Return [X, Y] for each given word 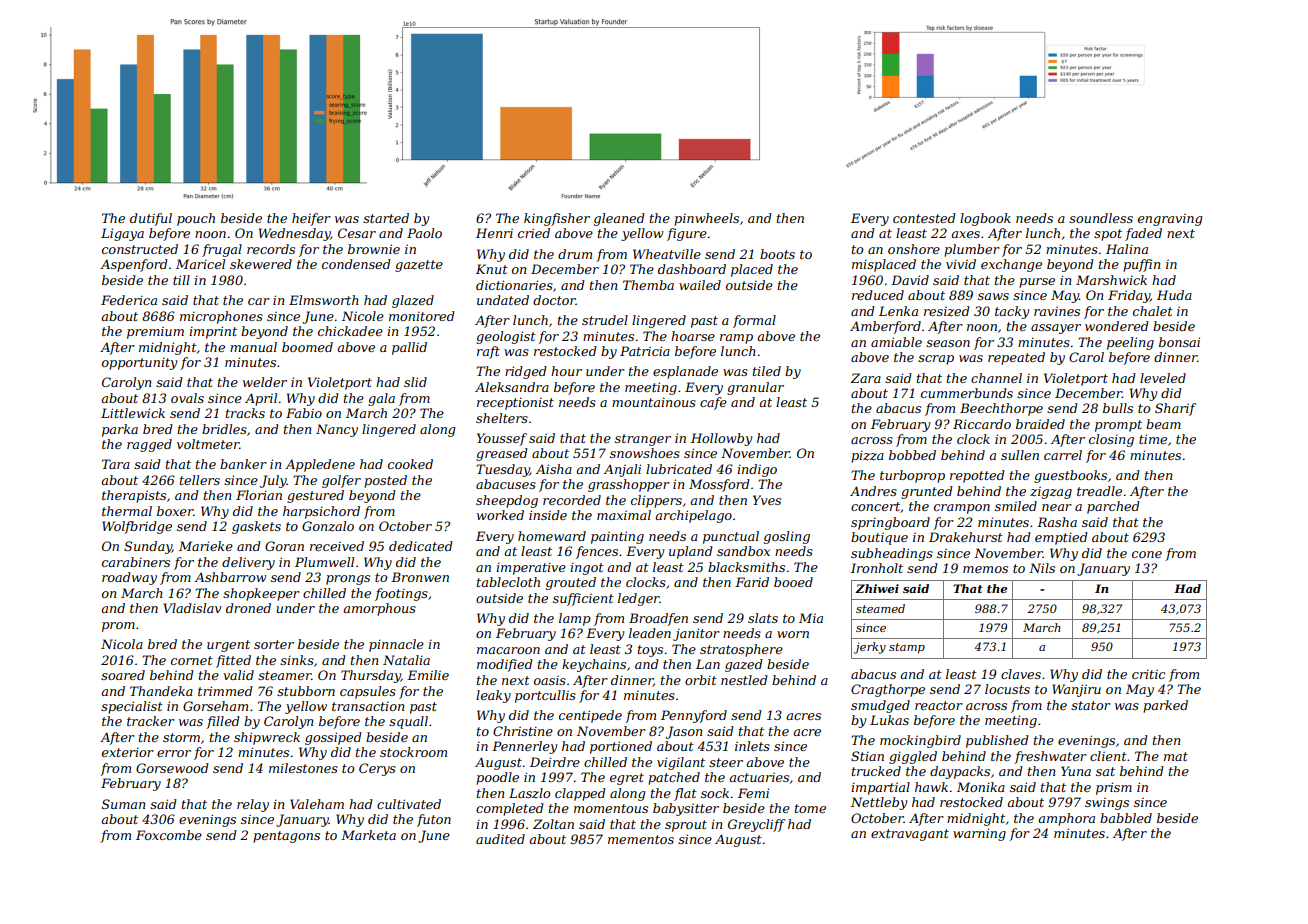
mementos [641, 839]
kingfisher [557, 219]
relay [253, 805]
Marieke [206, 546]
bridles [224, 429]
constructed [140, 249]
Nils [1042, 568]
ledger [639, 599]
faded [1143, 234]
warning [979, 834]
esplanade [685, 372]
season [948, 343]
